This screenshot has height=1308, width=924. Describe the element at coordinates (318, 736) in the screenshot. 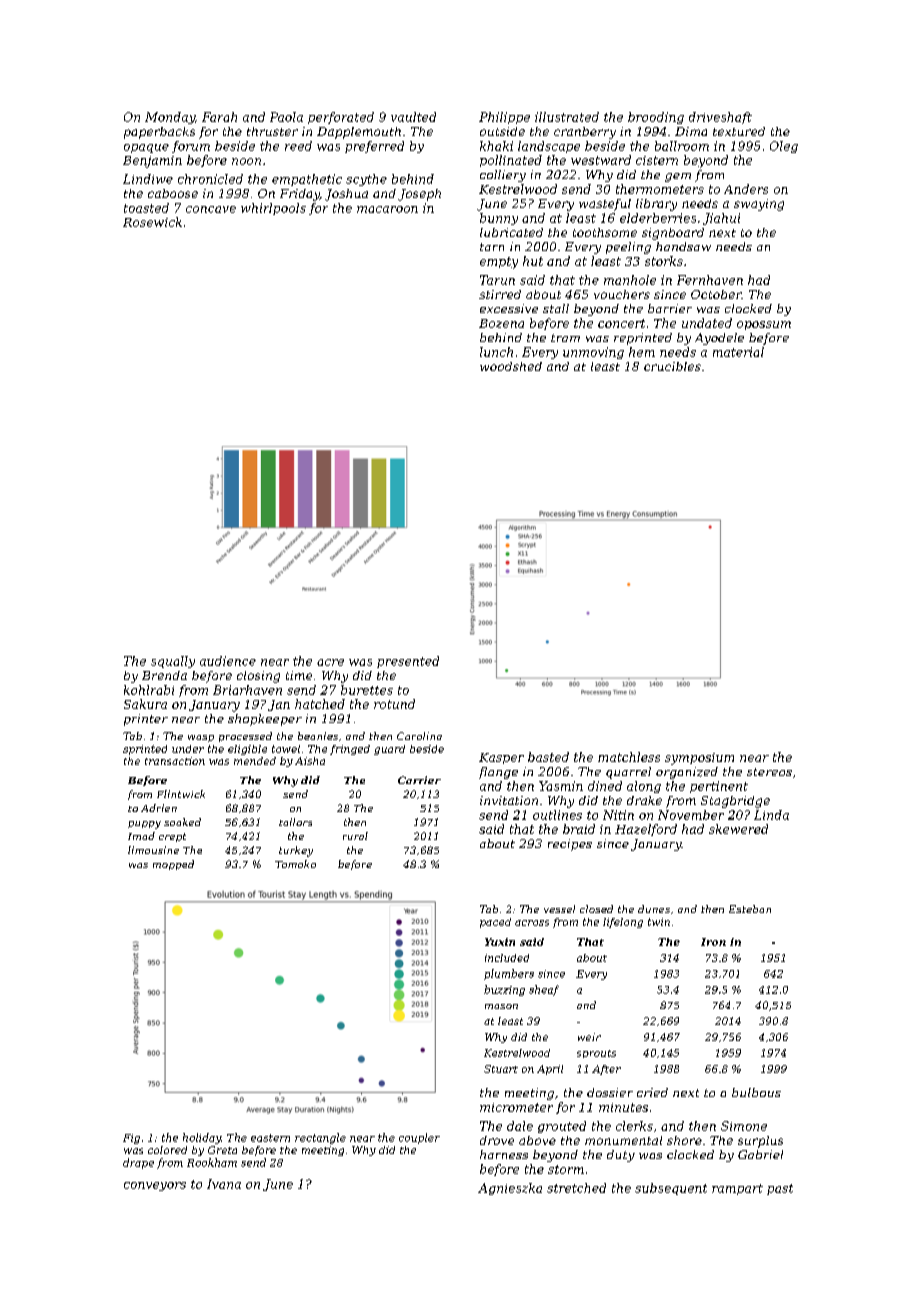

I see `beanies` at that location.
